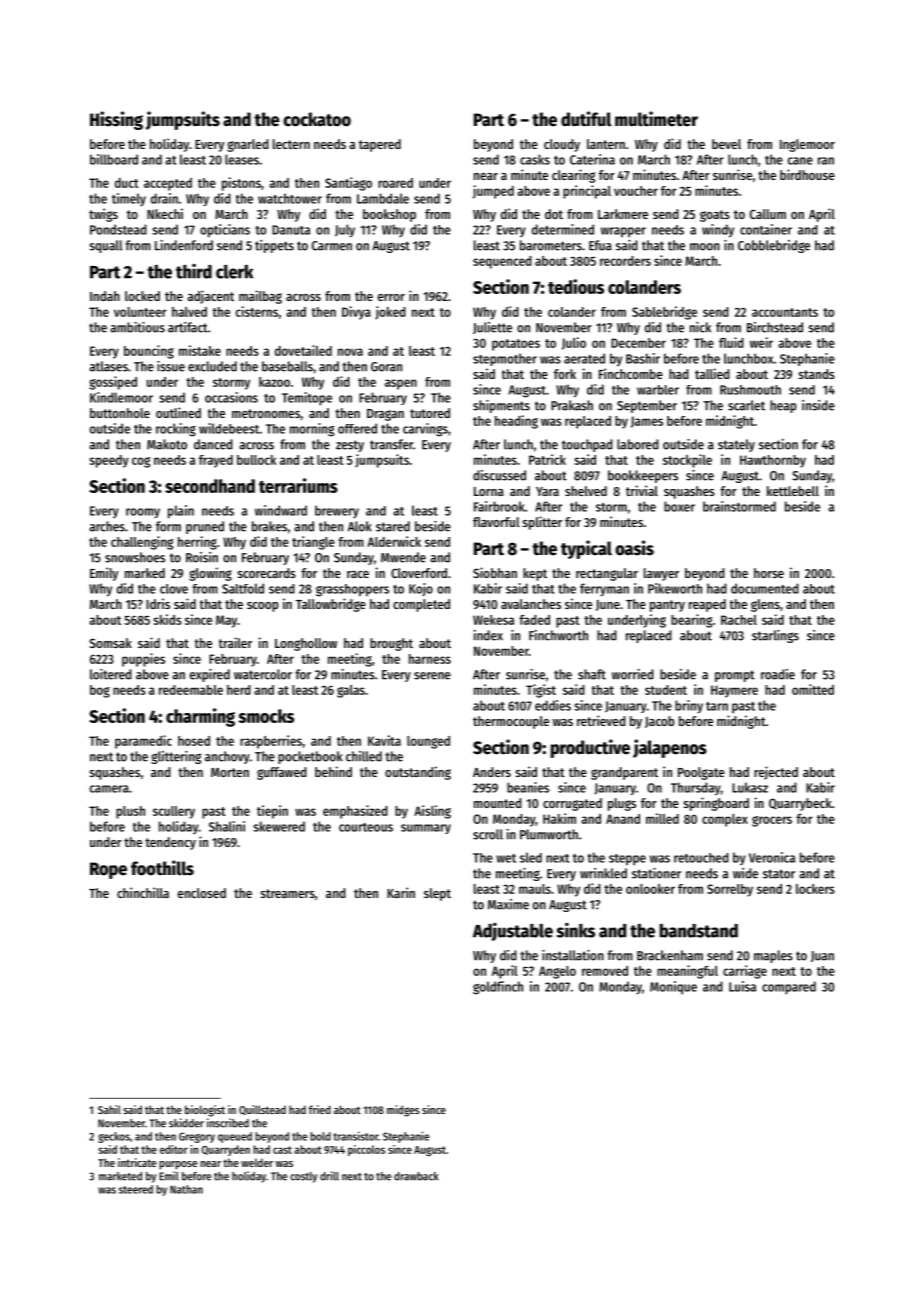  What do you see at coordinates (380, 145) in the screenshot?
I see `tapered` at bounding box center [380, 145].
